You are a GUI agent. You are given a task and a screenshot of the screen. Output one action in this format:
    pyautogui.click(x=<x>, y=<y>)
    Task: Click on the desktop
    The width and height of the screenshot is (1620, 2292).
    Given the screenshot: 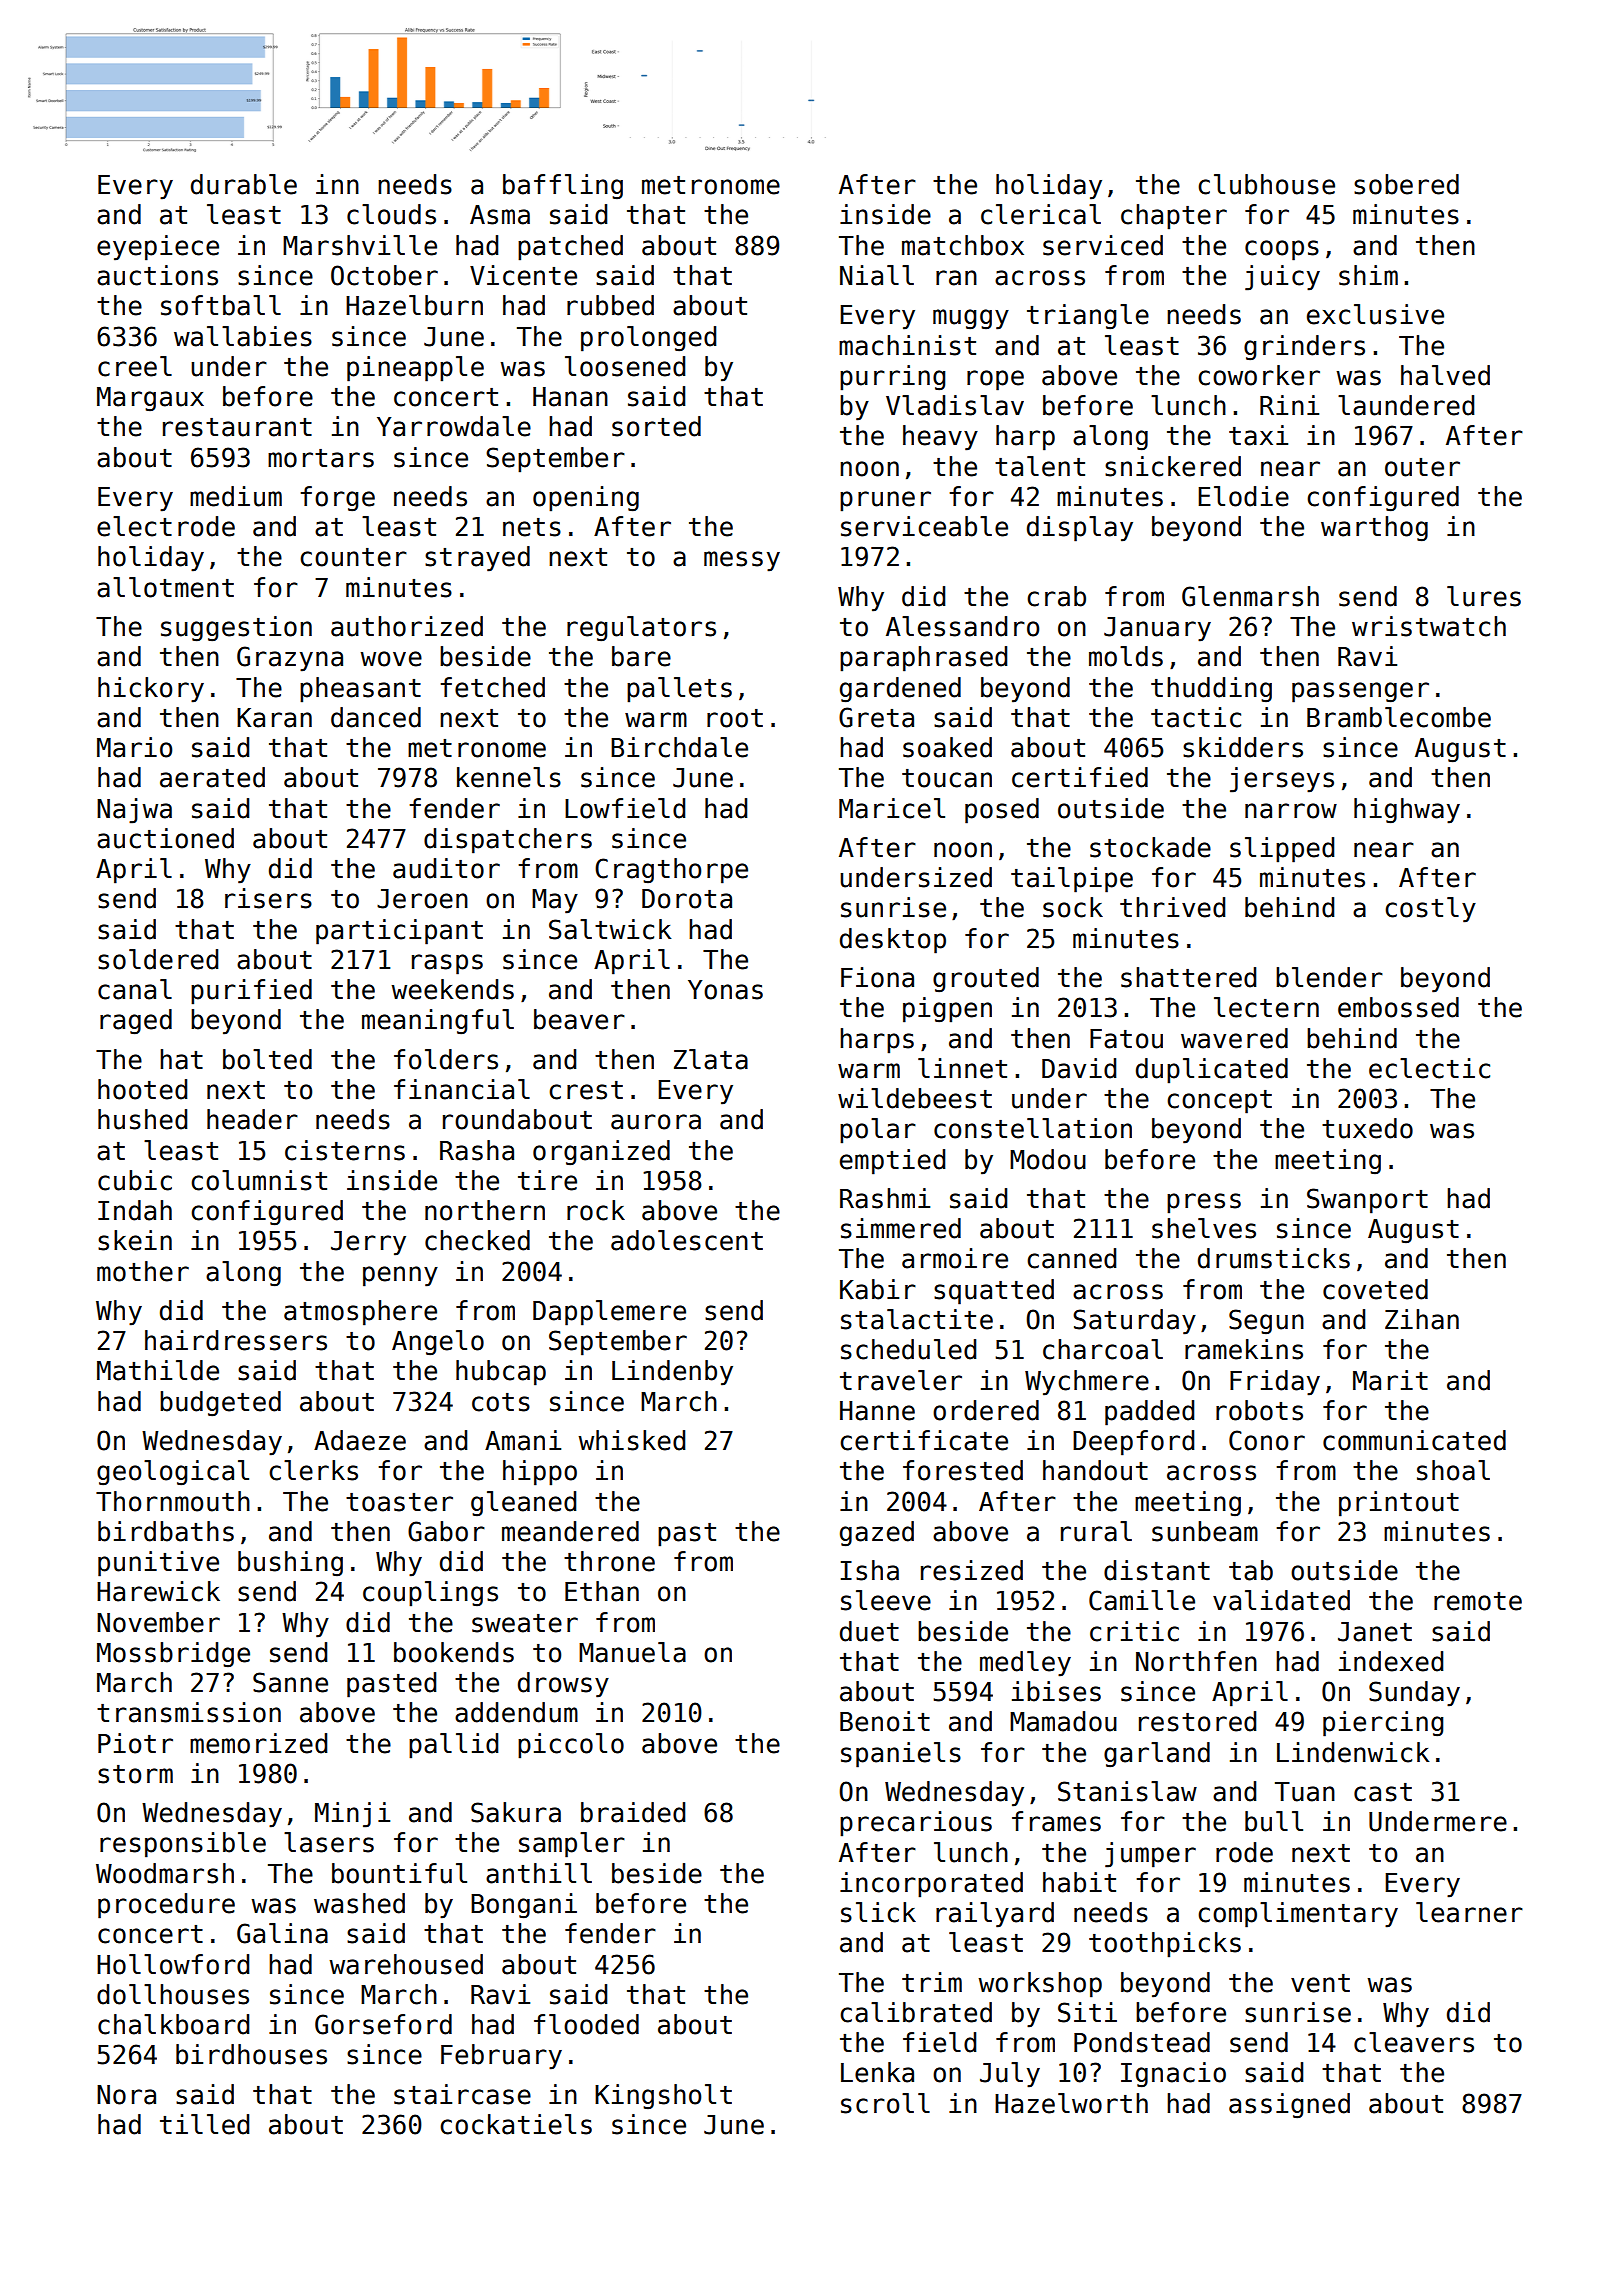 What is the action you would take?
    pyautogui.click(x=893, y=941)
